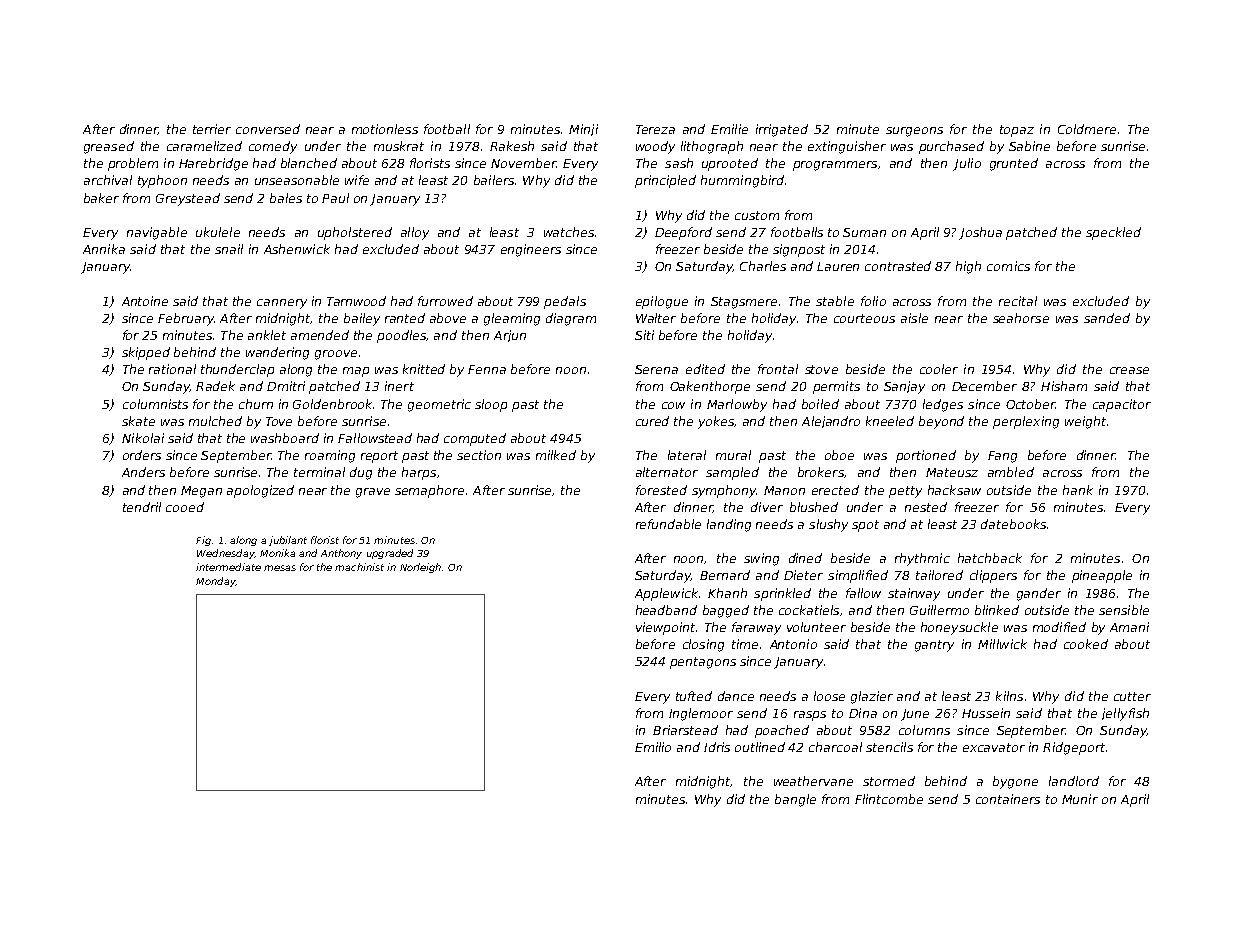 The image size is (1233, 952). I want to click on Monday, so click(215, 582).
